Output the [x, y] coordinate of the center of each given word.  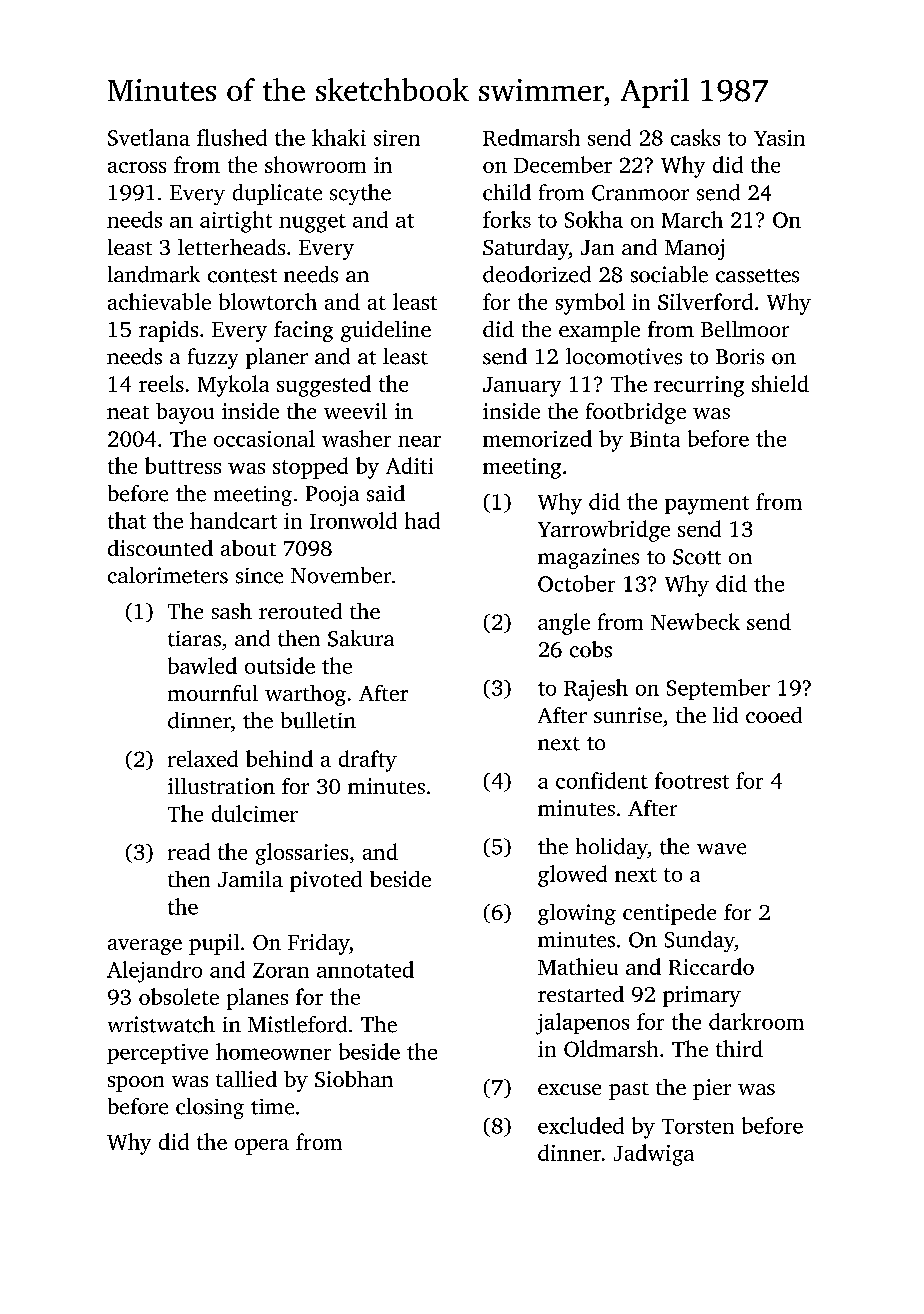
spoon [136, 1084]
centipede [669, 914]
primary [702, 996]
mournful [213, 693]
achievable [159, 301]
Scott [697, 557]
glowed [572, 876]
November [341, 575]
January [522, 387]
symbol [590, 304]
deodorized [537, 274]
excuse [569, 1089]
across [137, 167]
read [189, 851]
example [599, 331]
